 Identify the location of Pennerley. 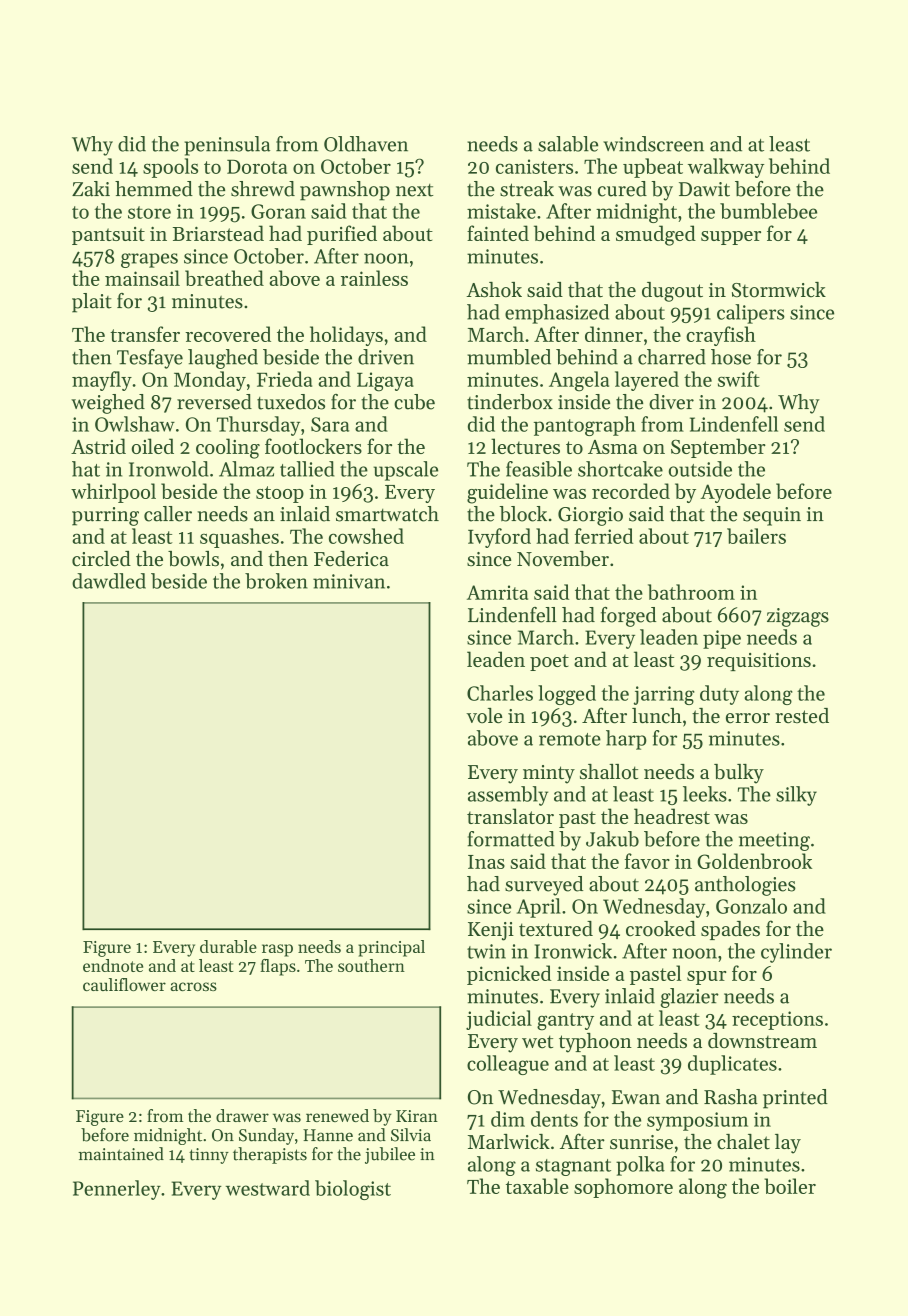
(117, 1190).
